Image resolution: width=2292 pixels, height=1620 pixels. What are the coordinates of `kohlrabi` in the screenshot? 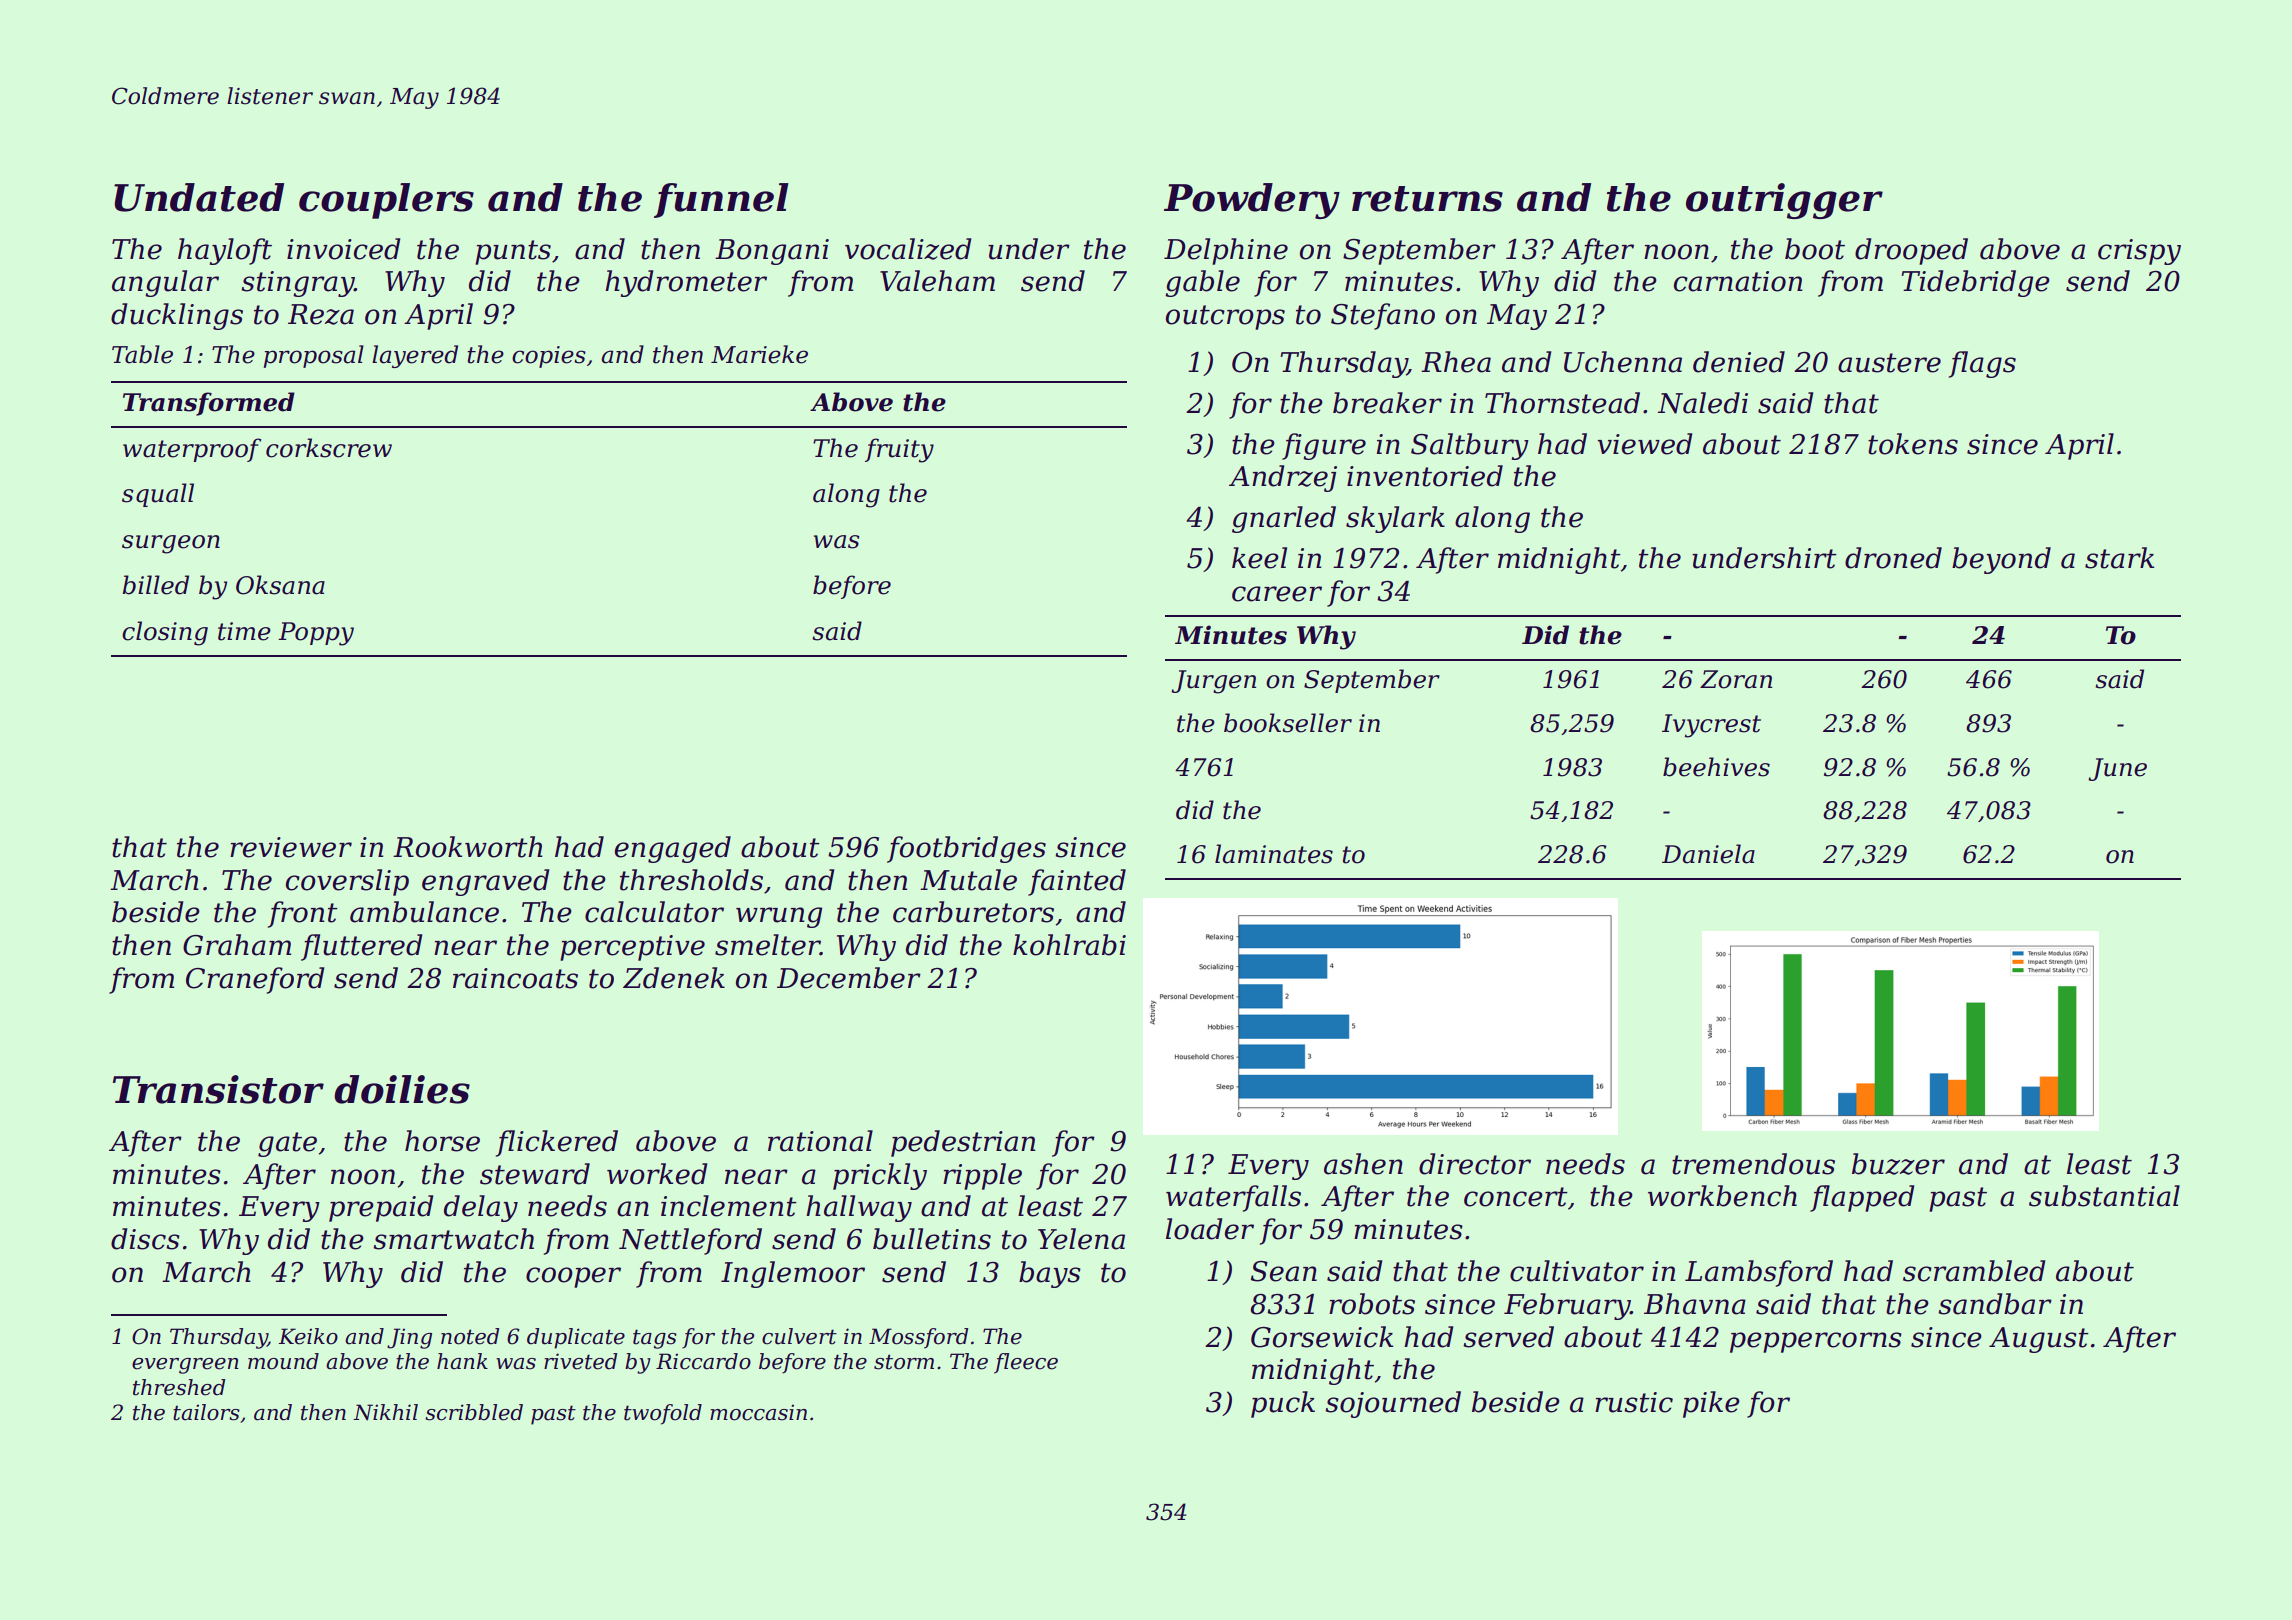 It's located at (1069, 945).
